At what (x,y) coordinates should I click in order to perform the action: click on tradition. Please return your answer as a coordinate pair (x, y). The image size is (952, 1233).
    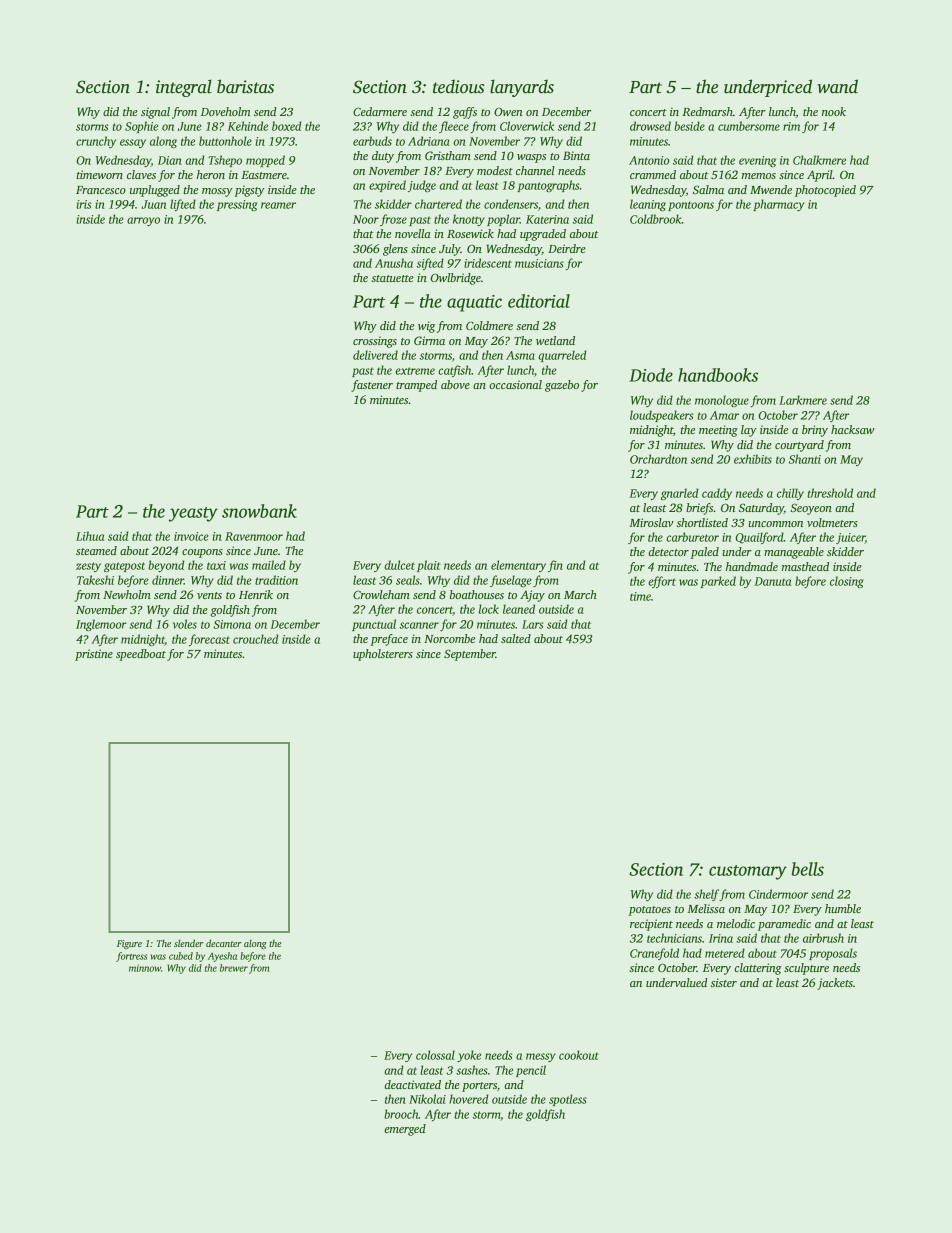
    Looking at the image, I should click on (276, 580).
